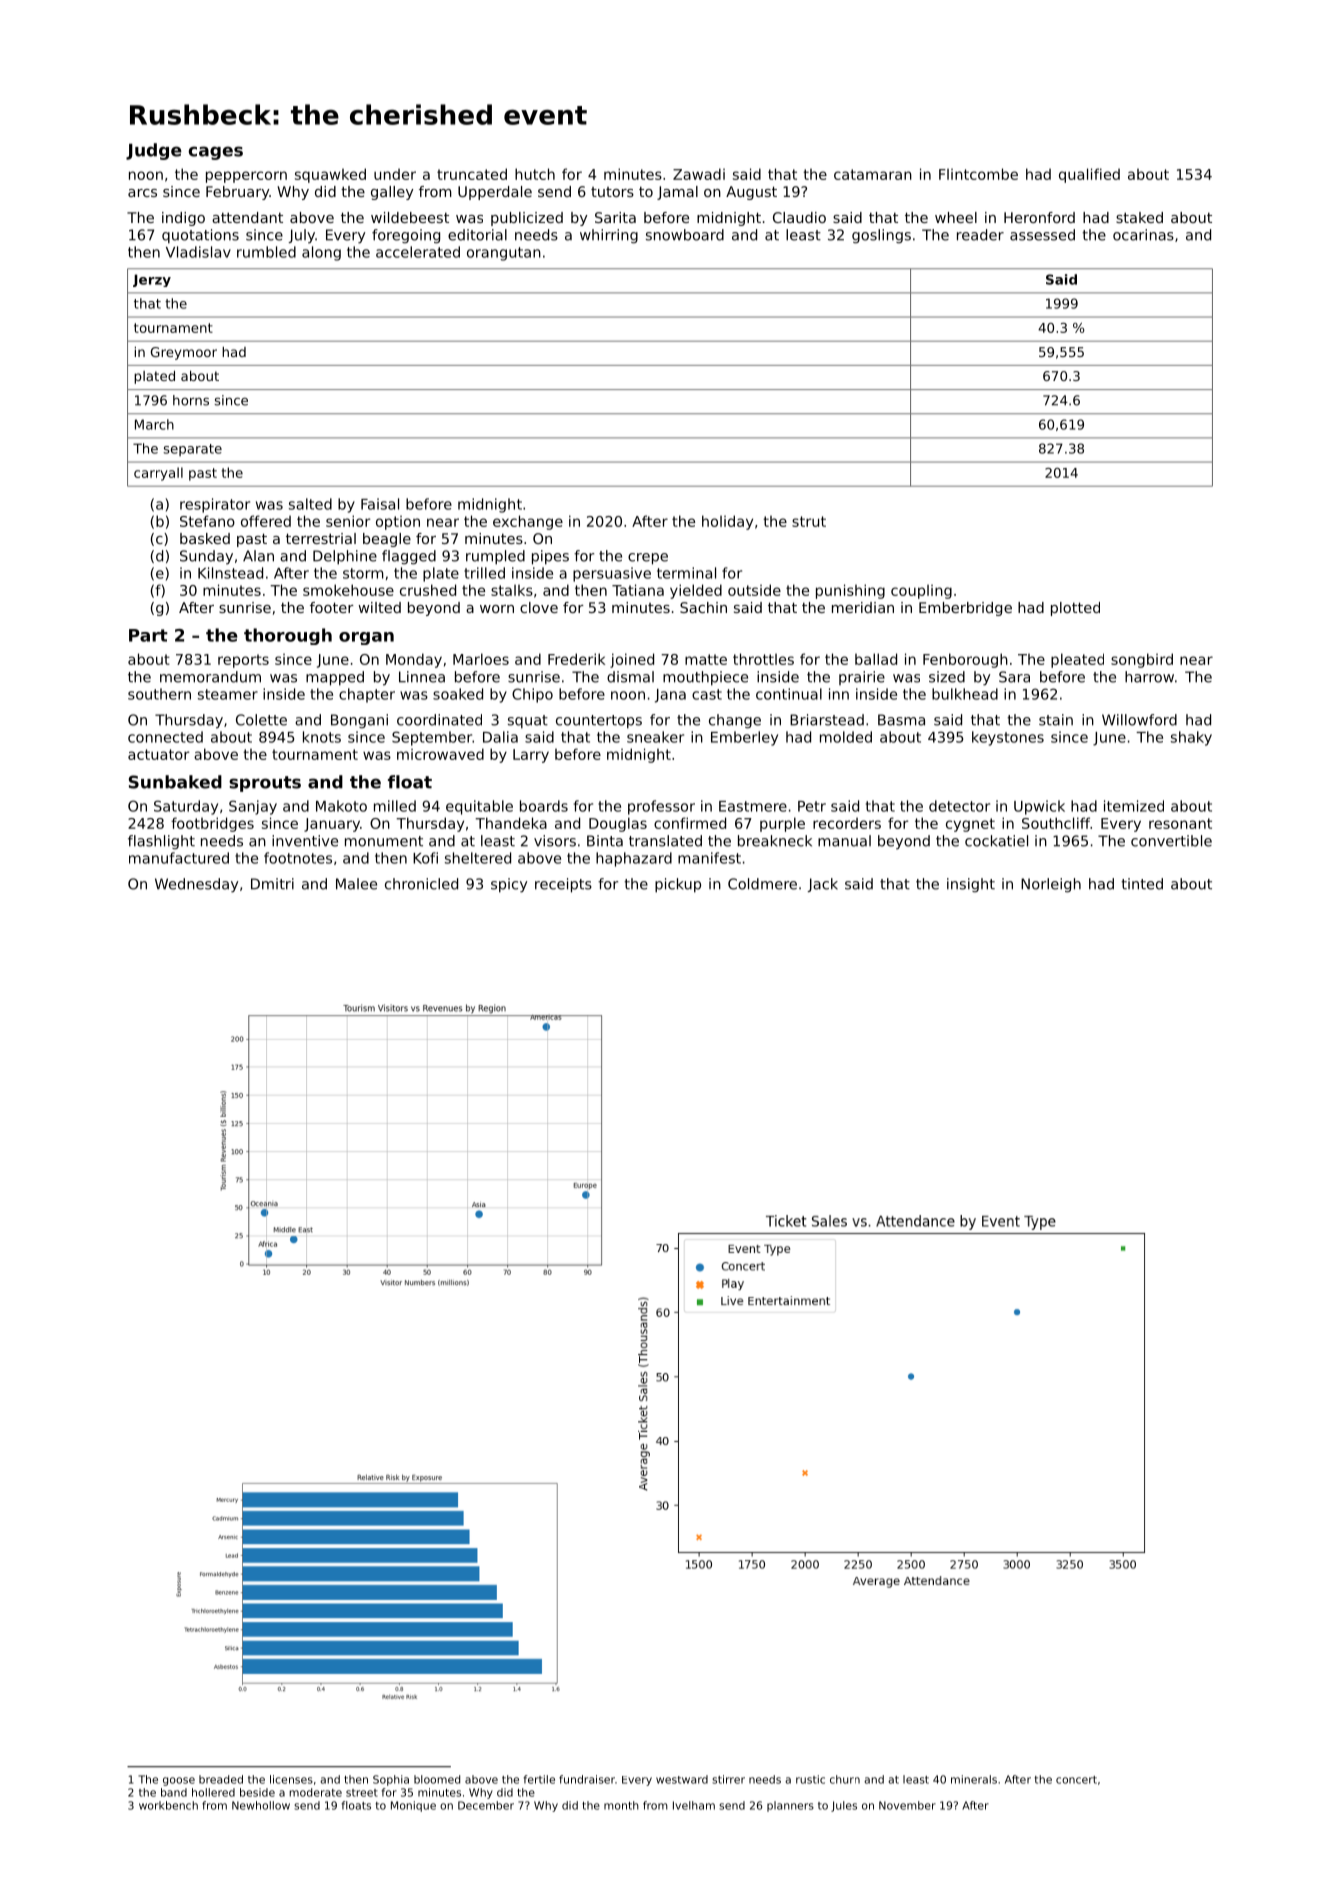 The image size is (1340, 1895). I want to click on Dmitri, so click(272, 884).
